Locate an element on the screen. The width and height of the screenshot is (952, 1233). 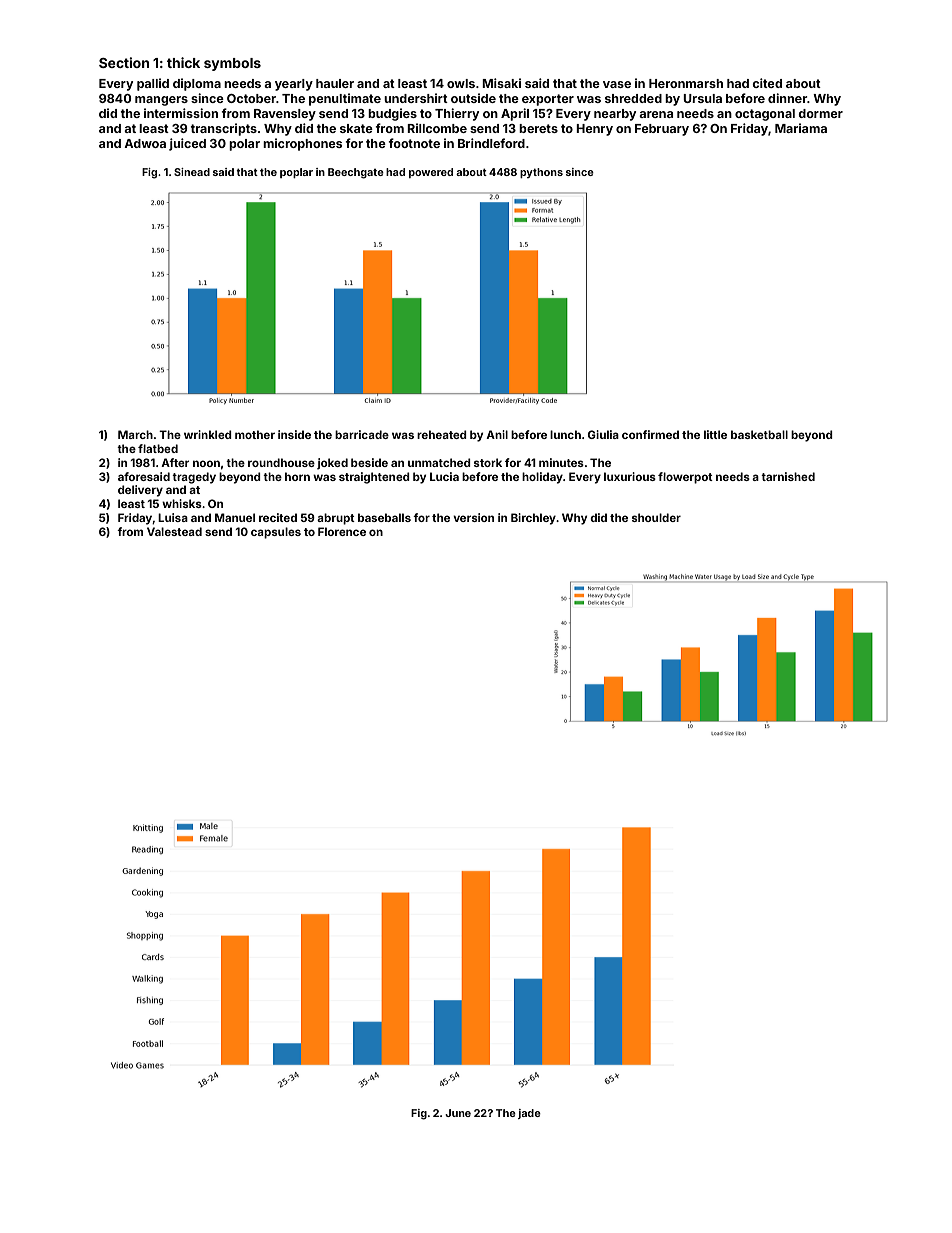
owls is located at coordinates (461, 83).
